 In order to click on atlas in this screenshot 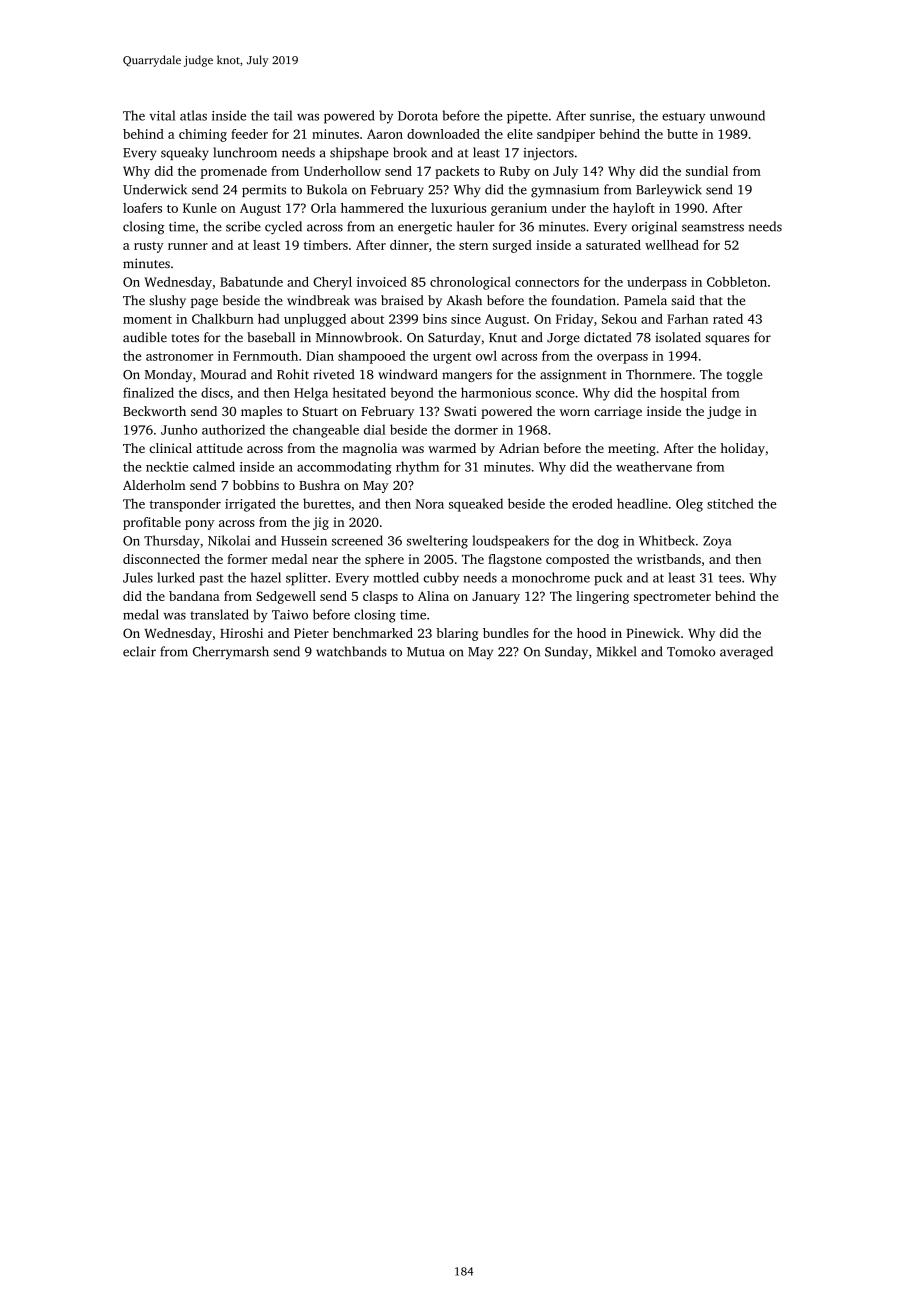, I will do `click(193, 115)`.
